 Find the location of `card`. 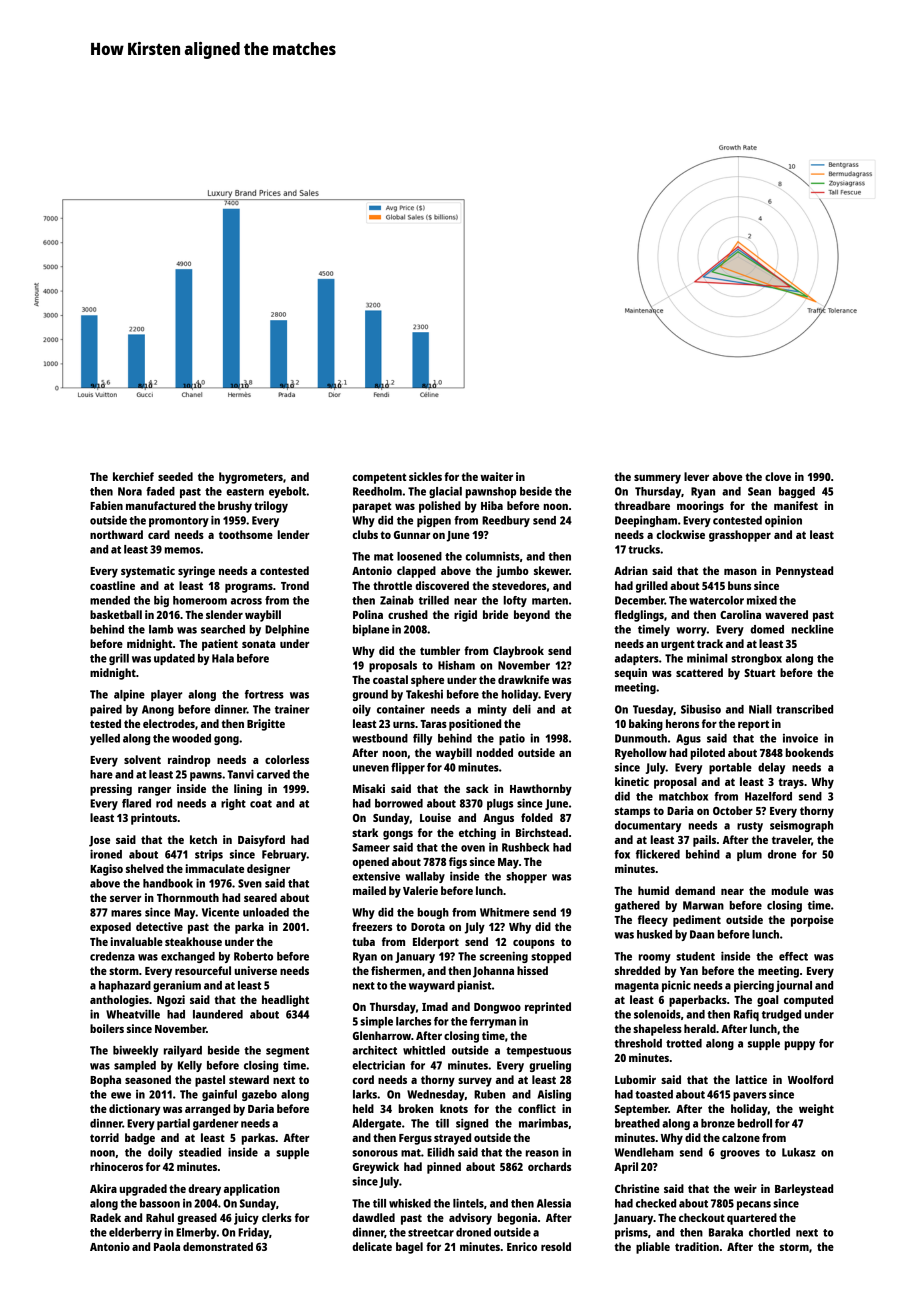

card is located at coordinates (159, 534).
